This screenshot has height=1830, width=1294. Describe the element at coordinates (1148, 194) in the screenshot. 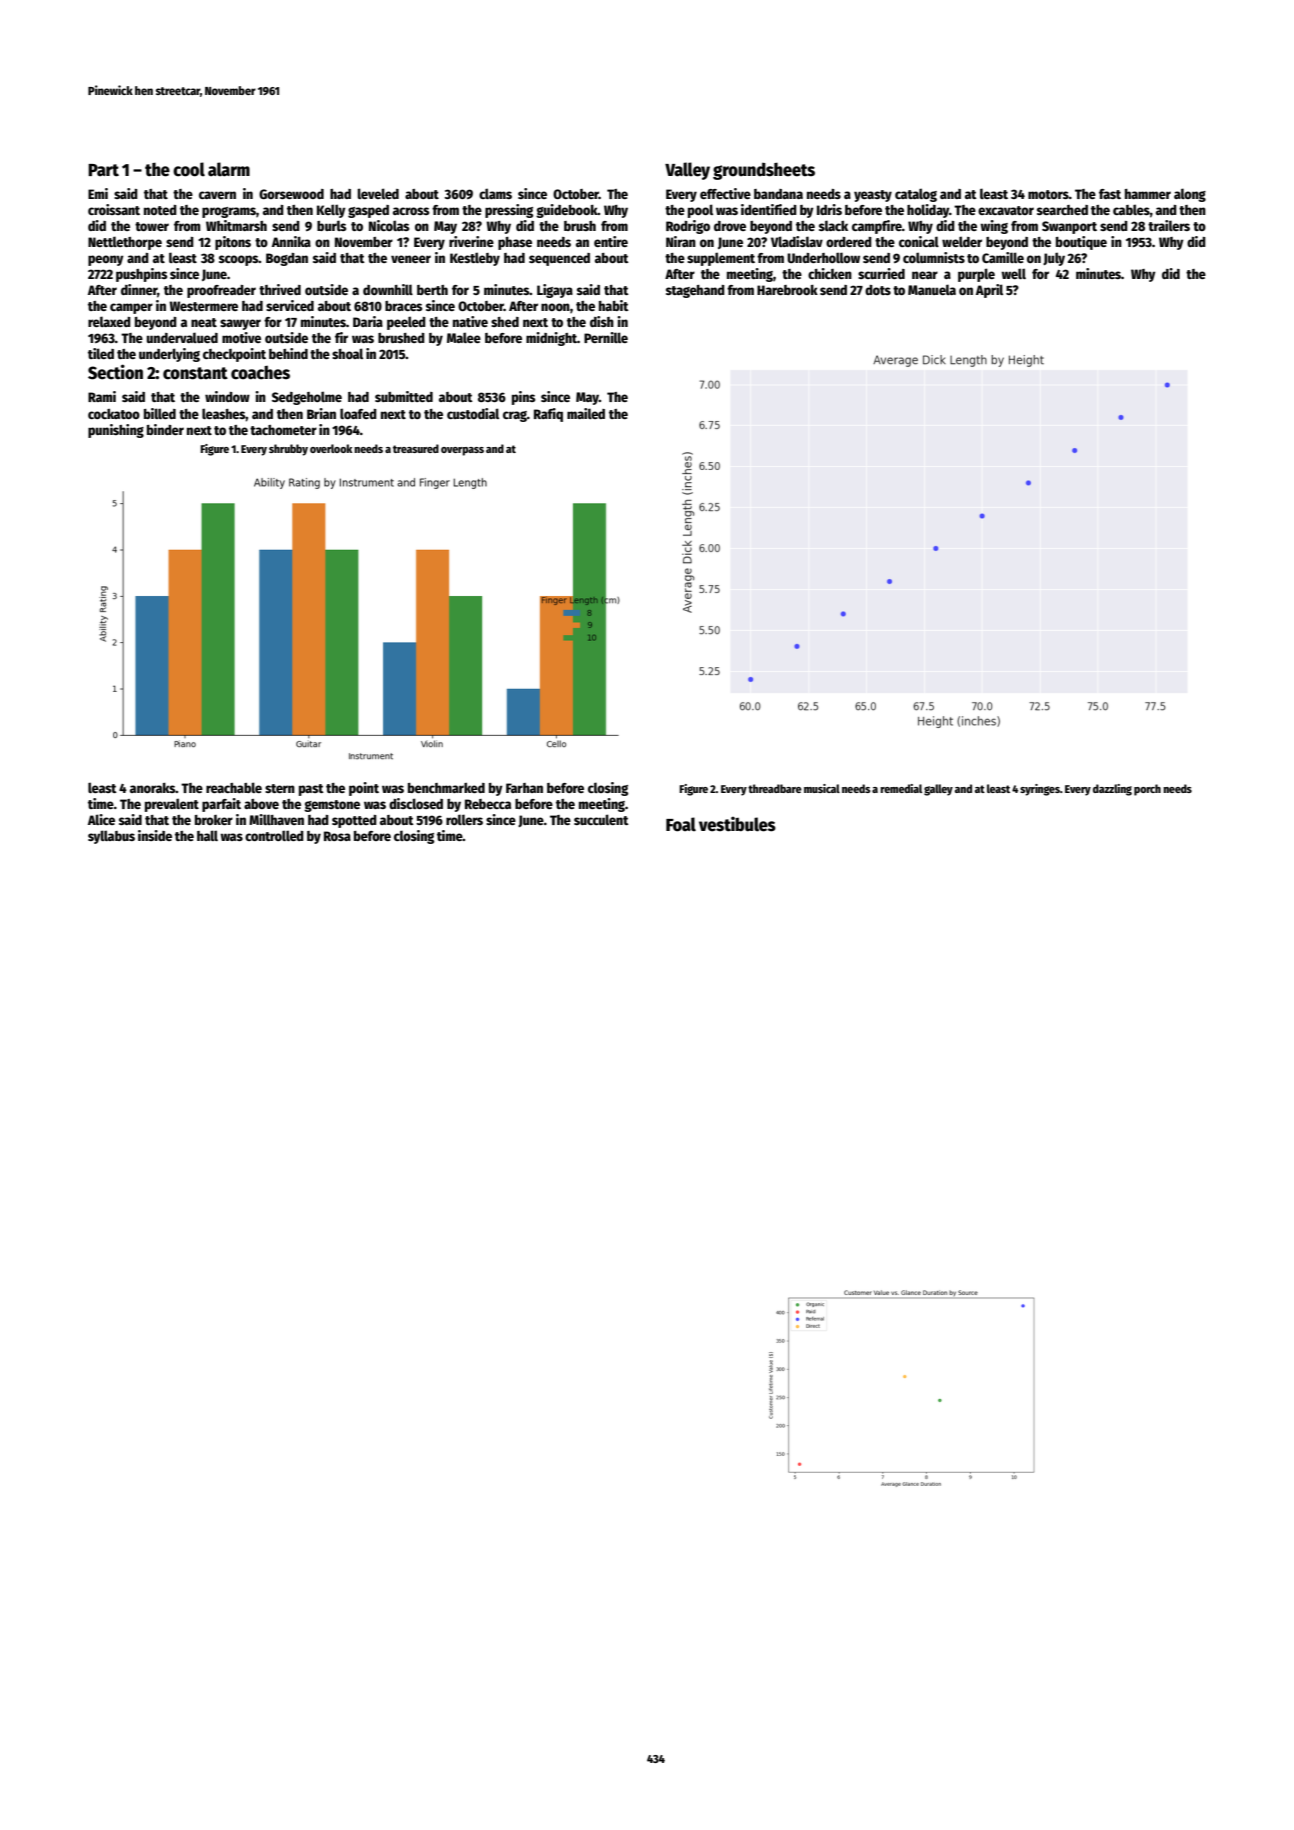

I see `hammer` at that location.
